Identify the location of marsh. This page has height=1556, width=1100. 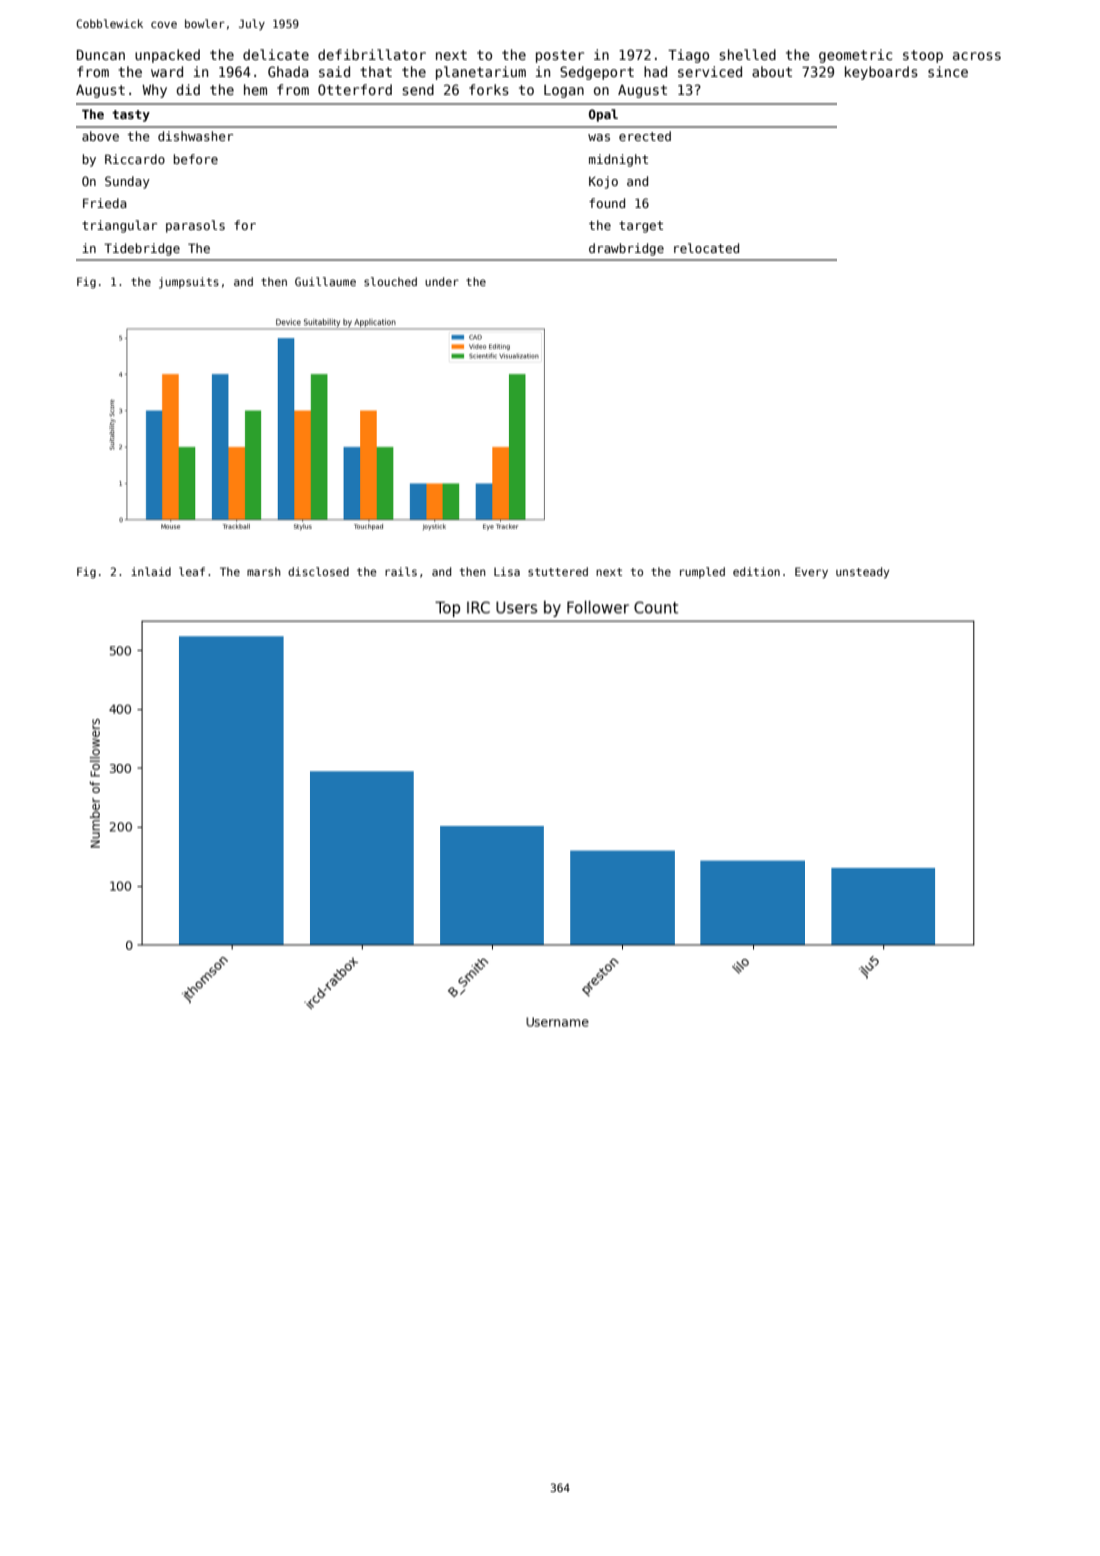
(264, 571).
